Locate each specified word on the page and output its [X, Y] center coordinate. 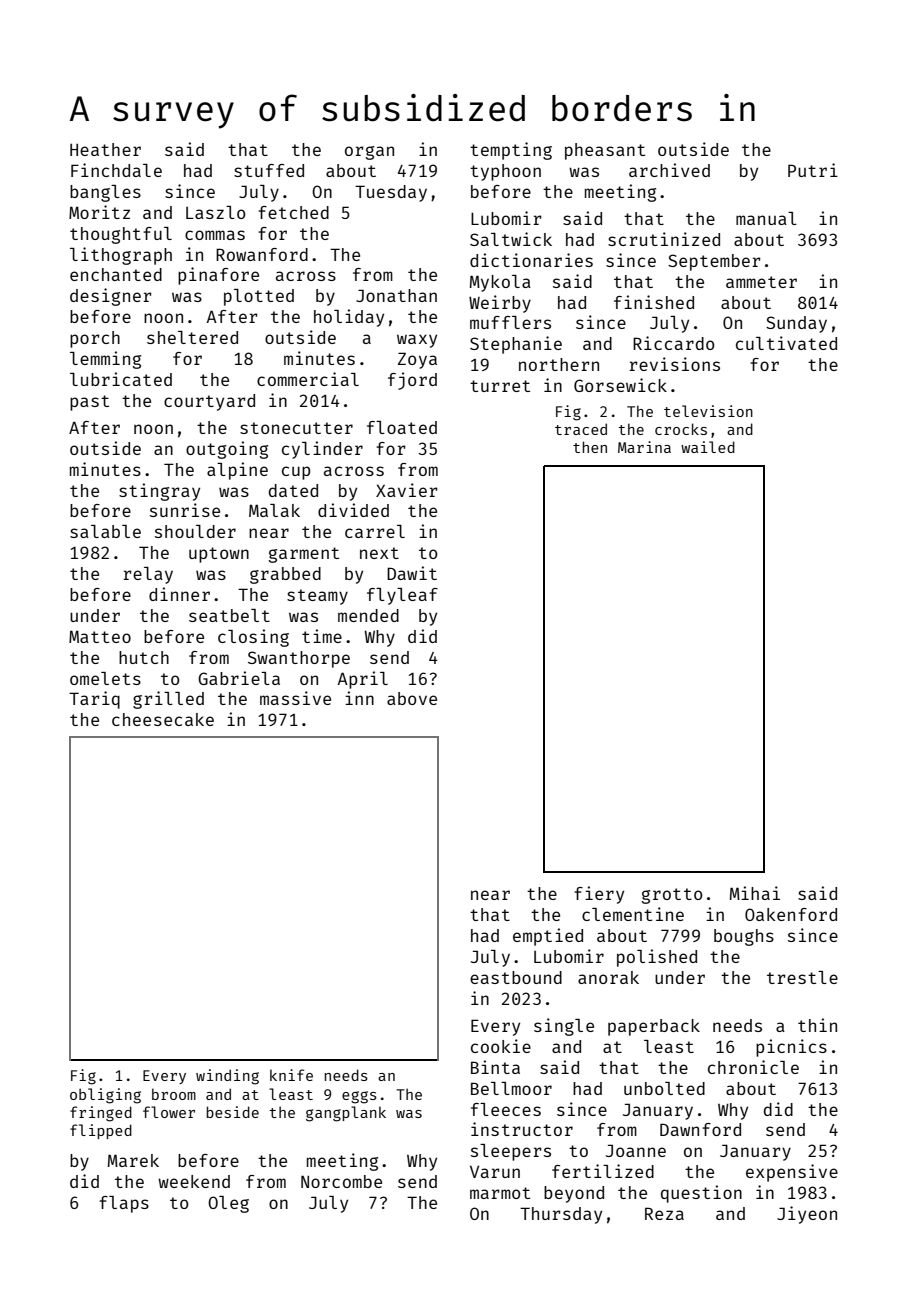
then [590, 447]
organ [369, 153]
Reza [664, 1213]
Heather [105, 149]
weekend [194, 1181]
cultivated [786, 343]
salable [105, 531]
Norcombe [341, 1181]
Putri [813, 170]
